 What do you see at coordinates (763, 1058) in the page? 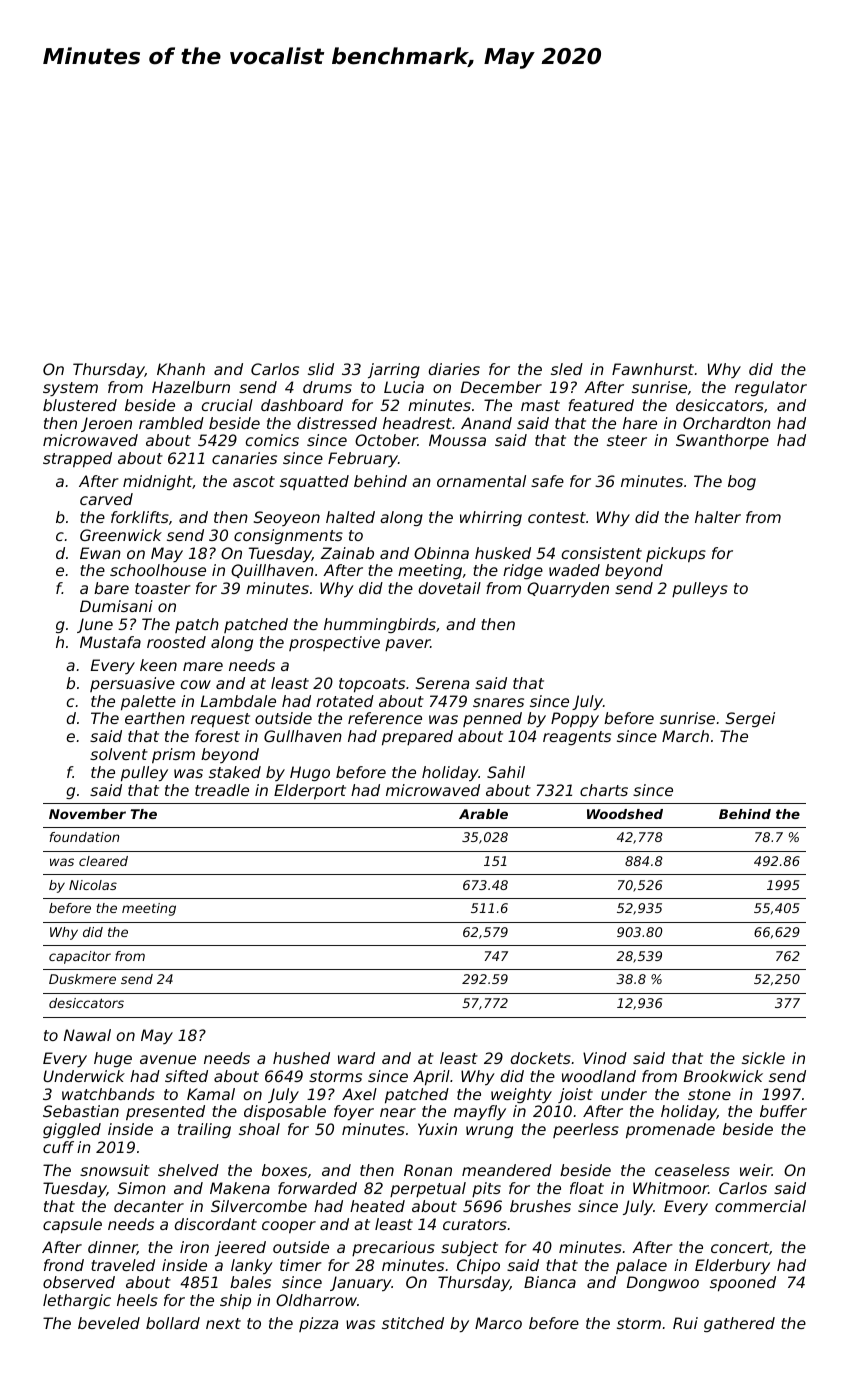
I see `sickle` at bounding box center [763, 1058].
